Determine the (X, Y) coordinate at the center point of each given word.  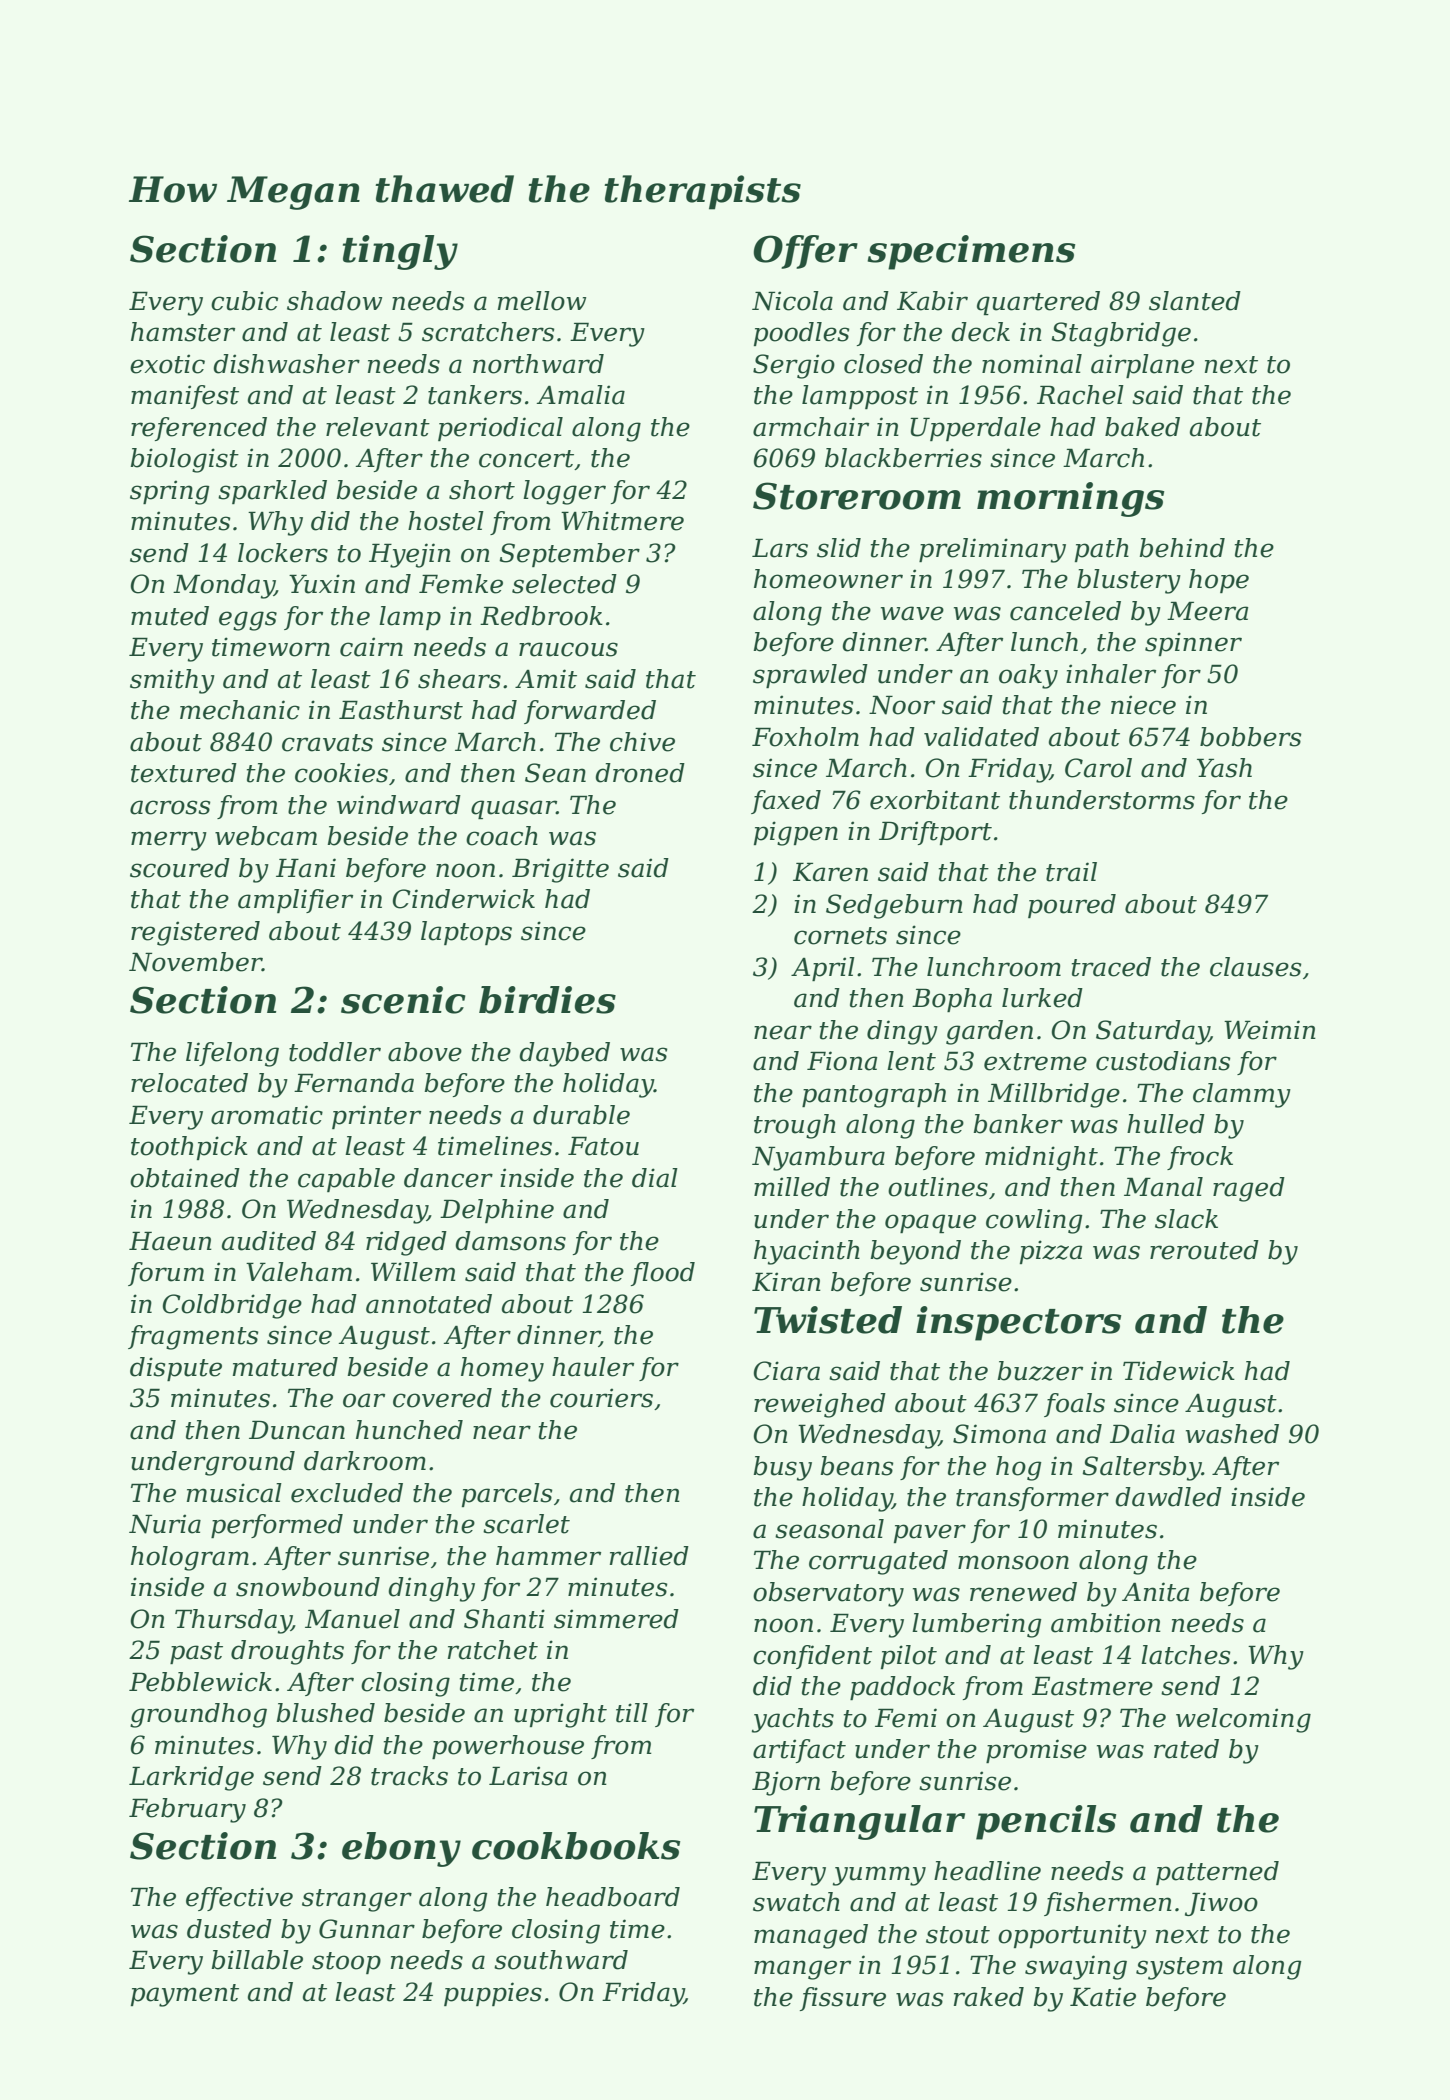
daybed (564, 1054)
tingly (400, 252)
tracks (409, 1776)
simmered (616, 1619)
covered (442, 1398)
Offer (805, 252)
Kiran (786, 1282)
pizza (1051, 1252)
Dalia (1142, 1434)
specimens (971, 252)
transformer (1032, 1499)
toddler (335, 1052)
